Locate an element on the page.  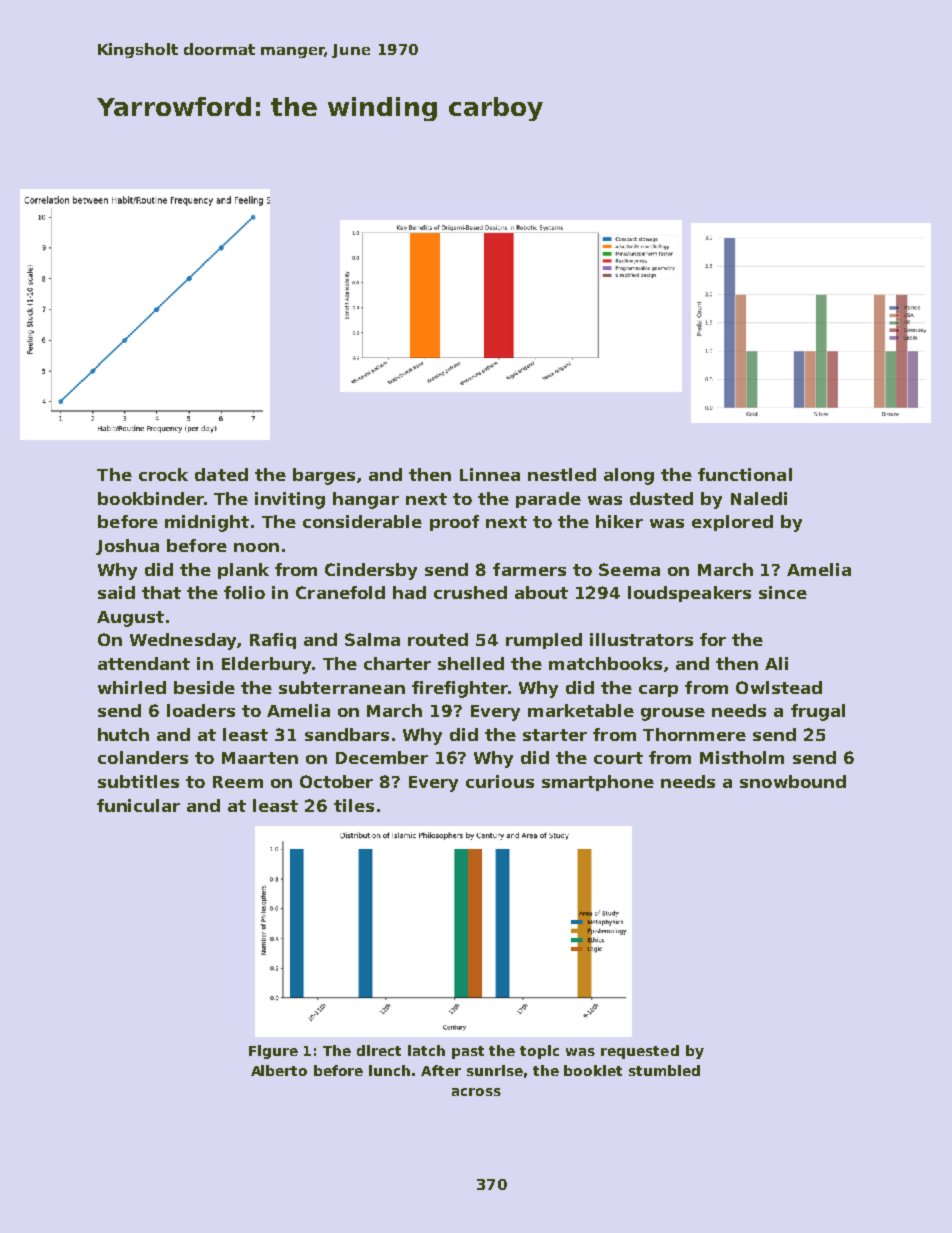
requested is located at coordinates (640, 1052).
